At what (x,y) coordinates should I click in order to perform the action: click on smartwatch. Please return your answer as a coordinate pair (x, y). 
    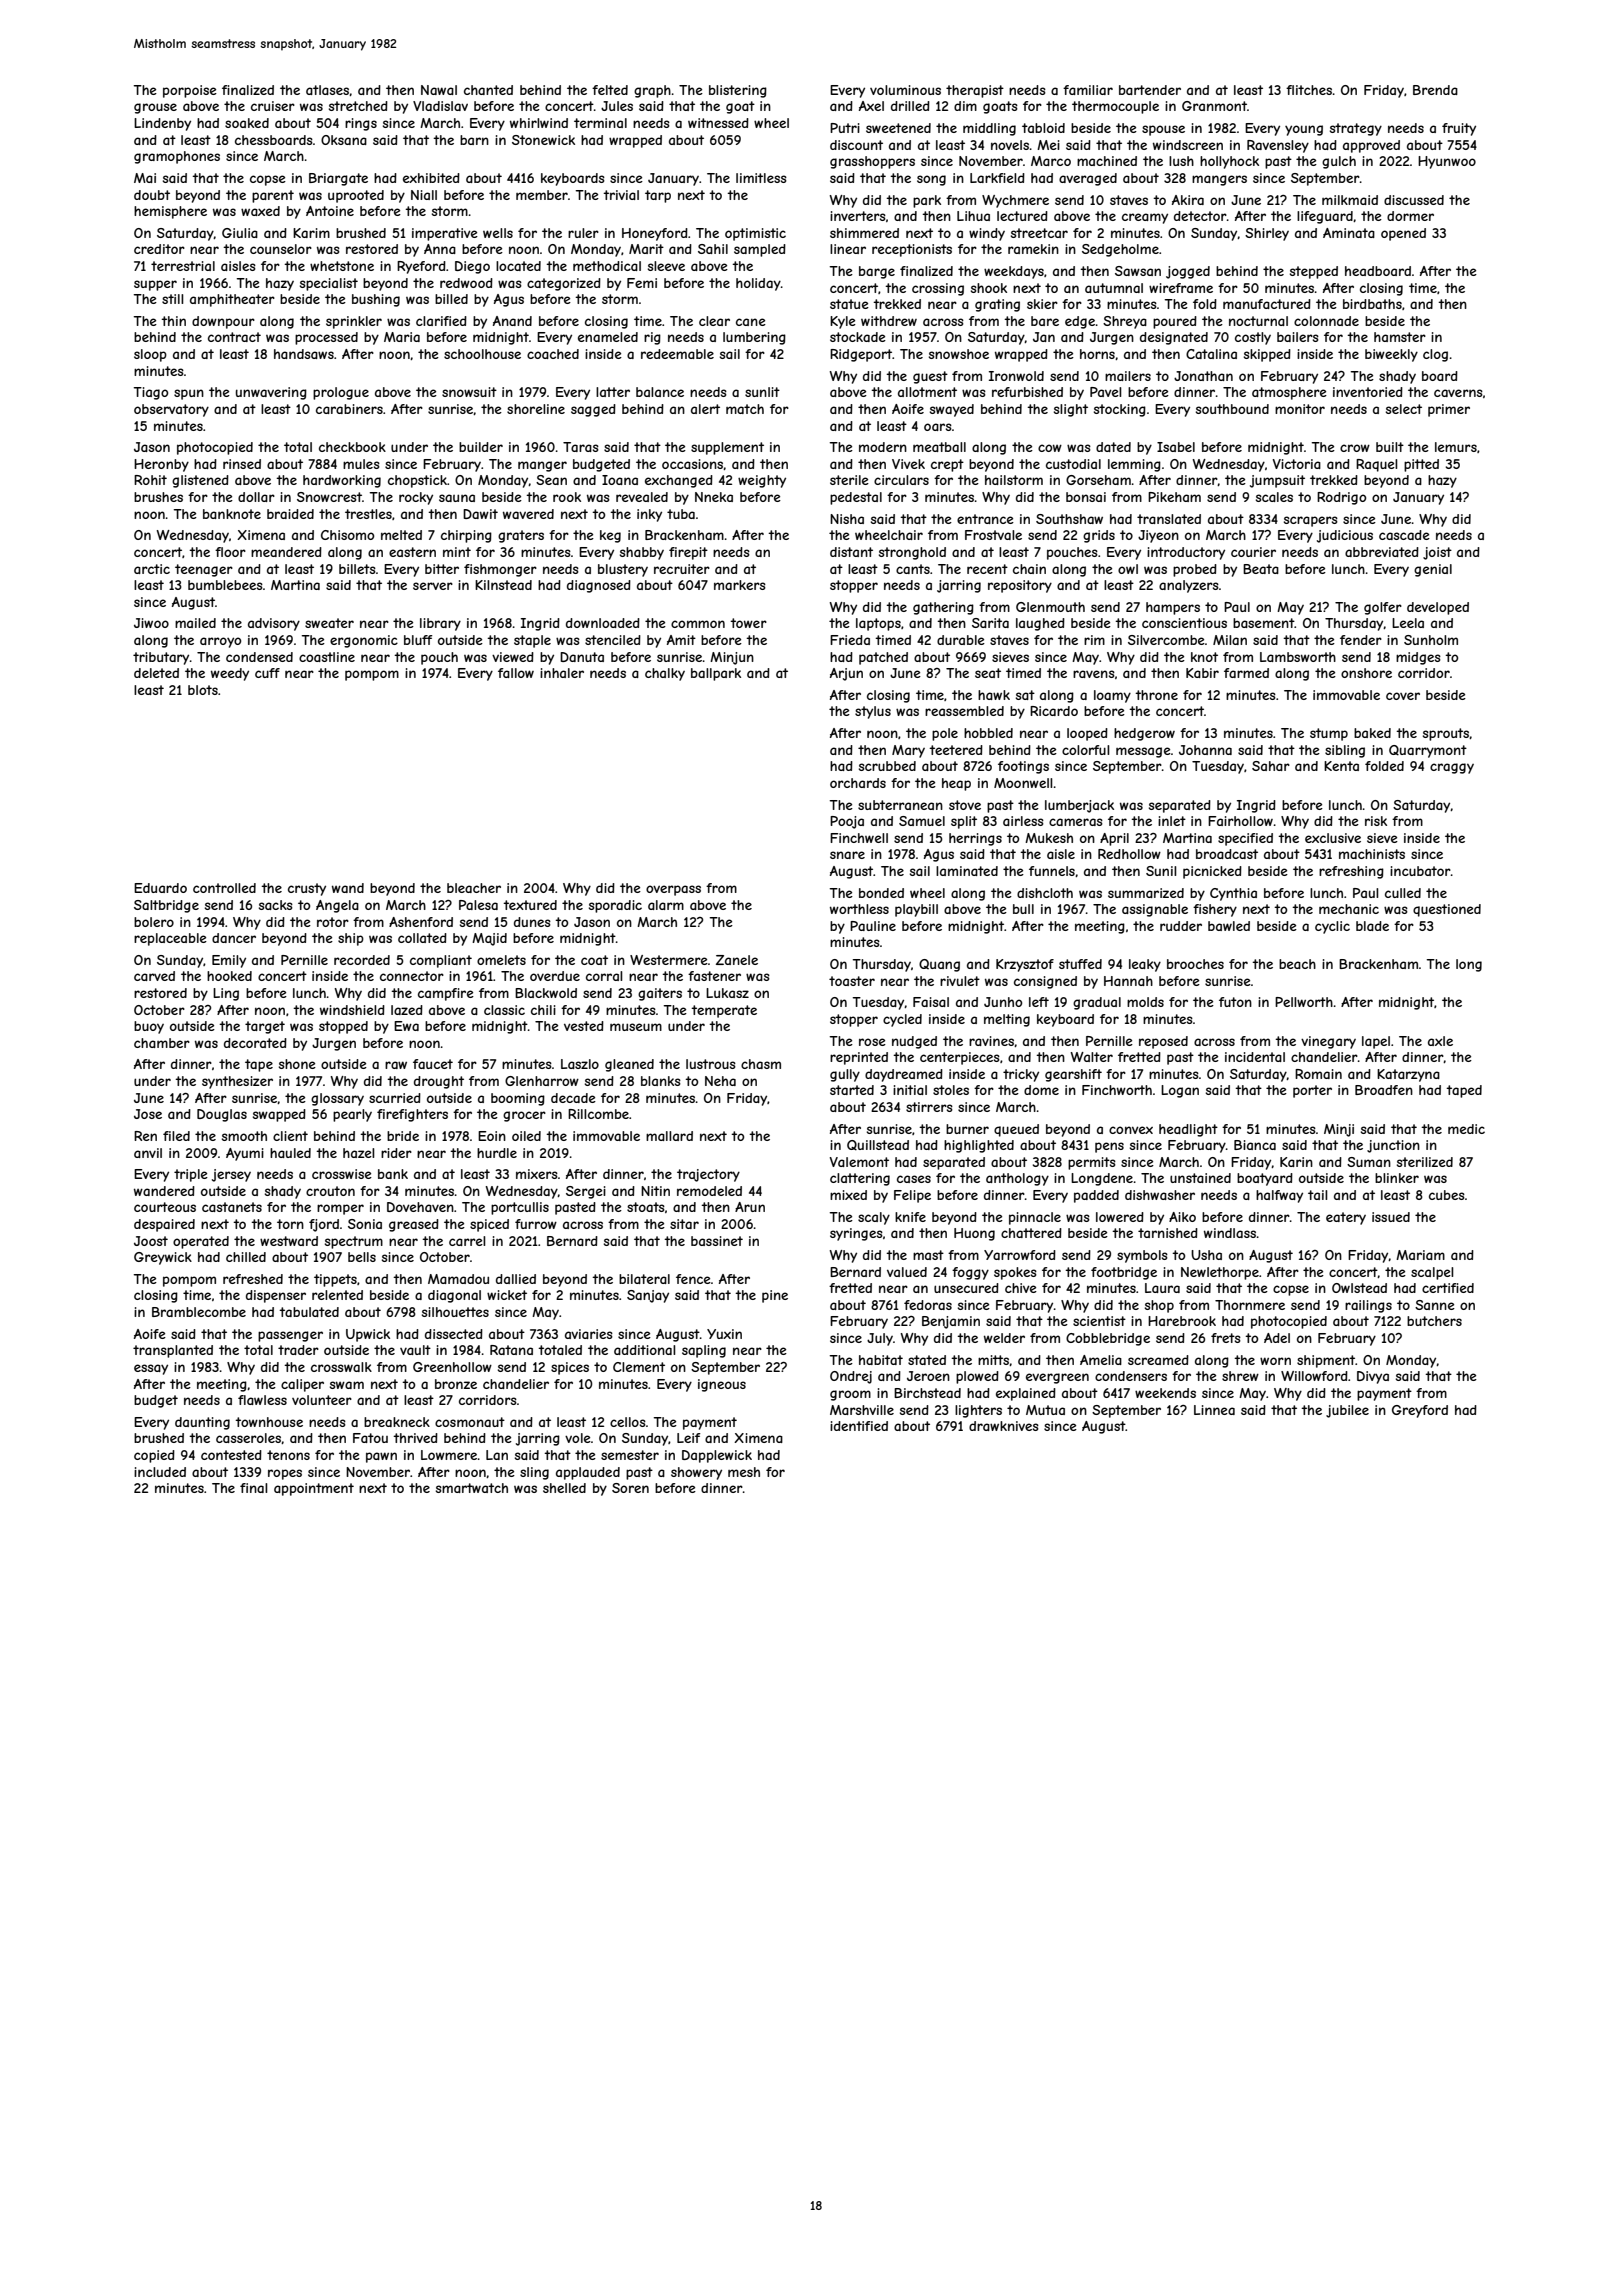
    Looking at the image, I should click on (472, 1488).
